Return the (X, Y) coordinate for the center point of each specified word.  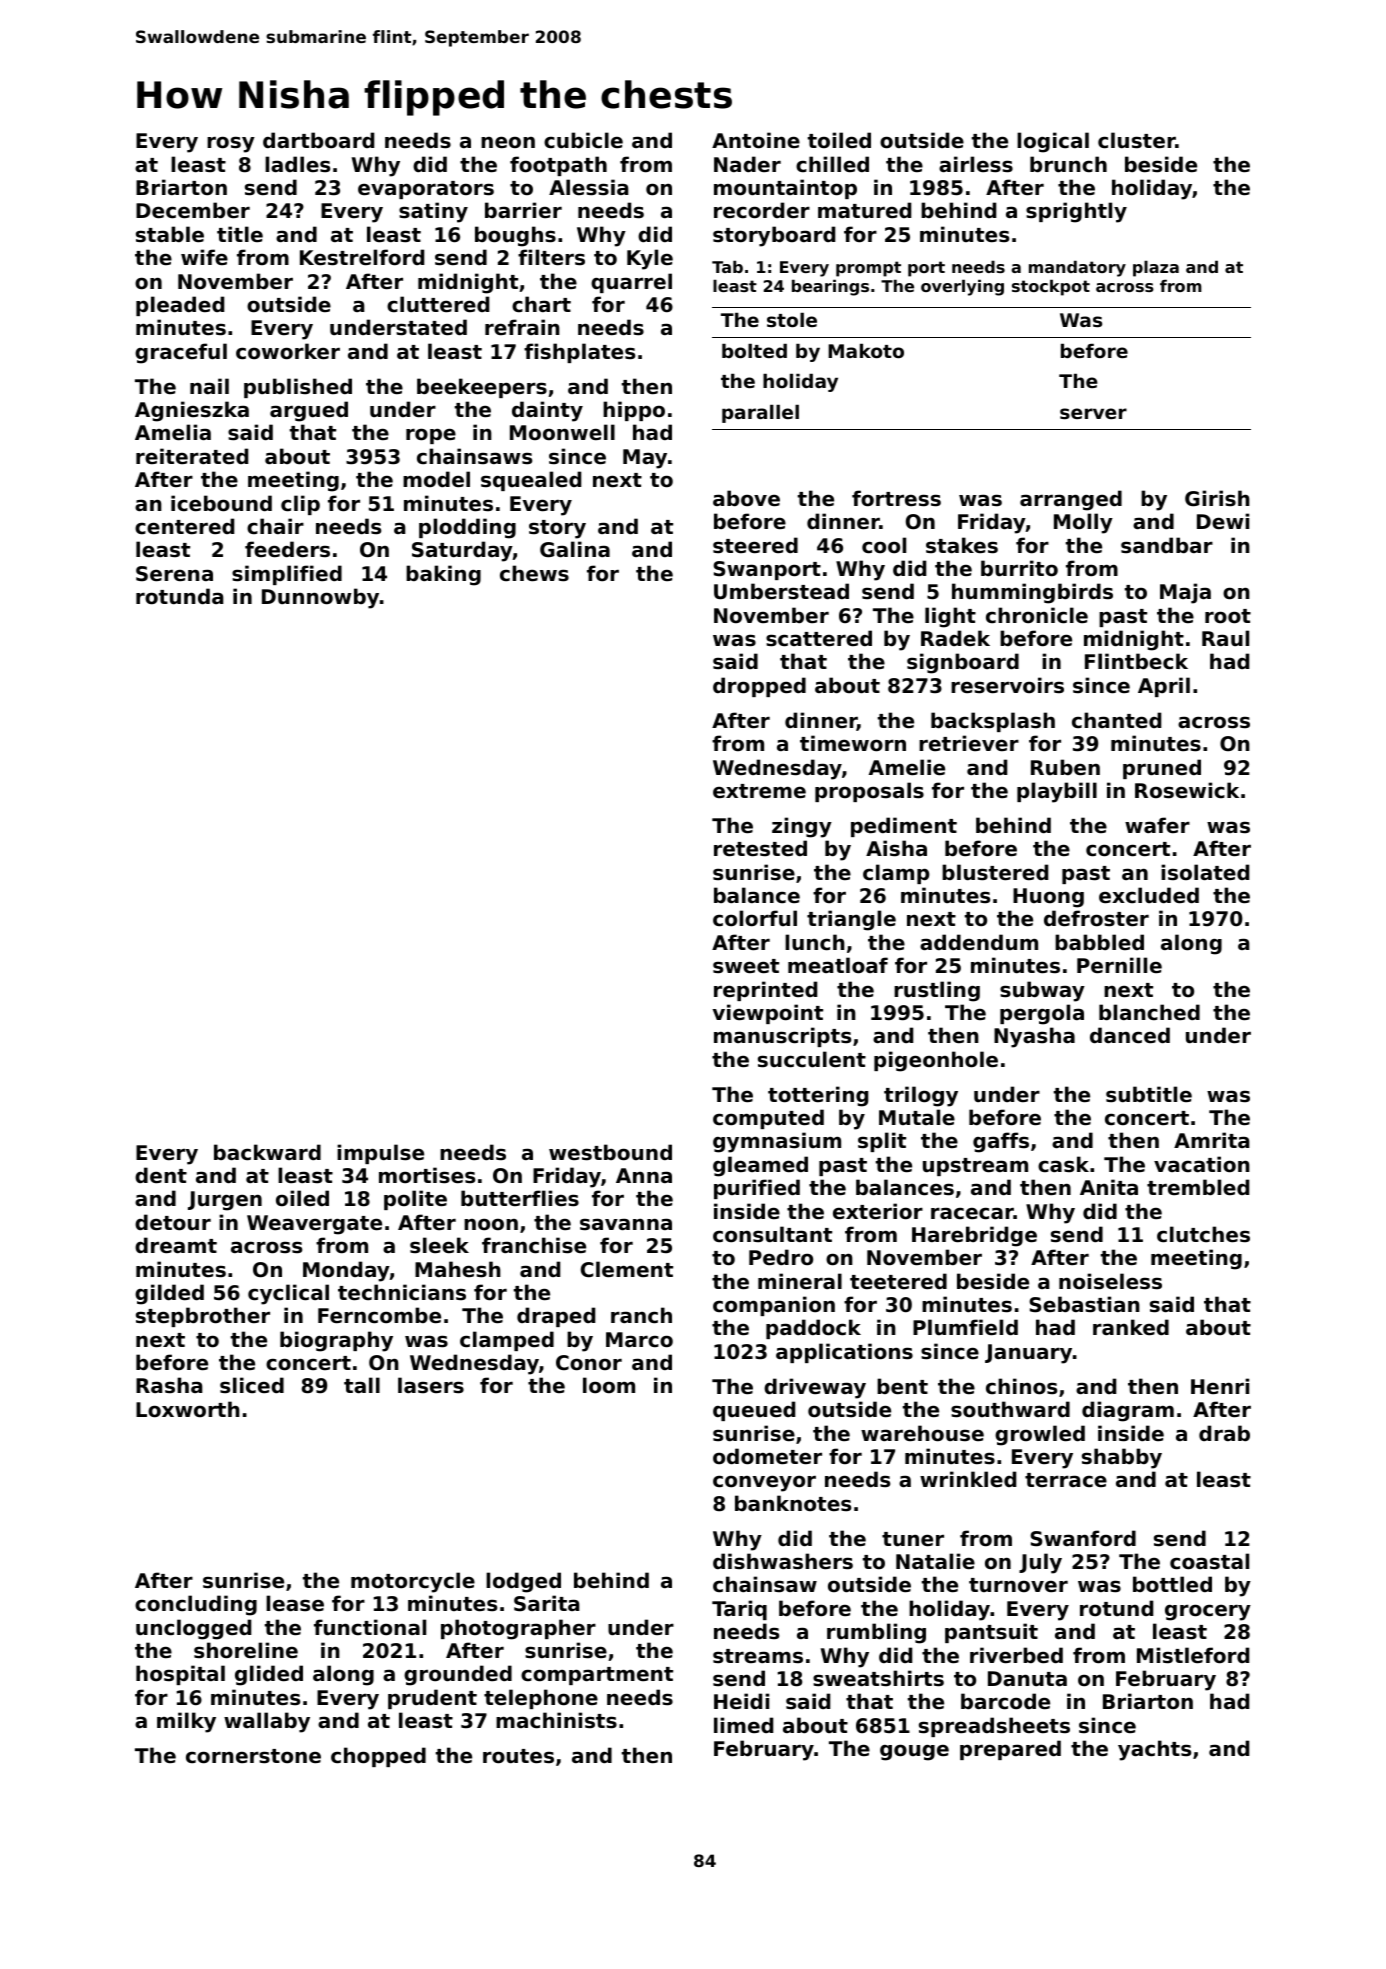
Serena (174, 574)
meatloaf (838, 965)
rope (431, 436)
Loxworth (188, 1409)
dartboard (318, 140)
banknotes (793, 1503)
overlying (962, 287)
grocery (1208, 1612)
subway (1042, 991)
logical (1053, 142)
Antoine (756, 140)
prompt (868, 269)
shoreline (246, 1650)
